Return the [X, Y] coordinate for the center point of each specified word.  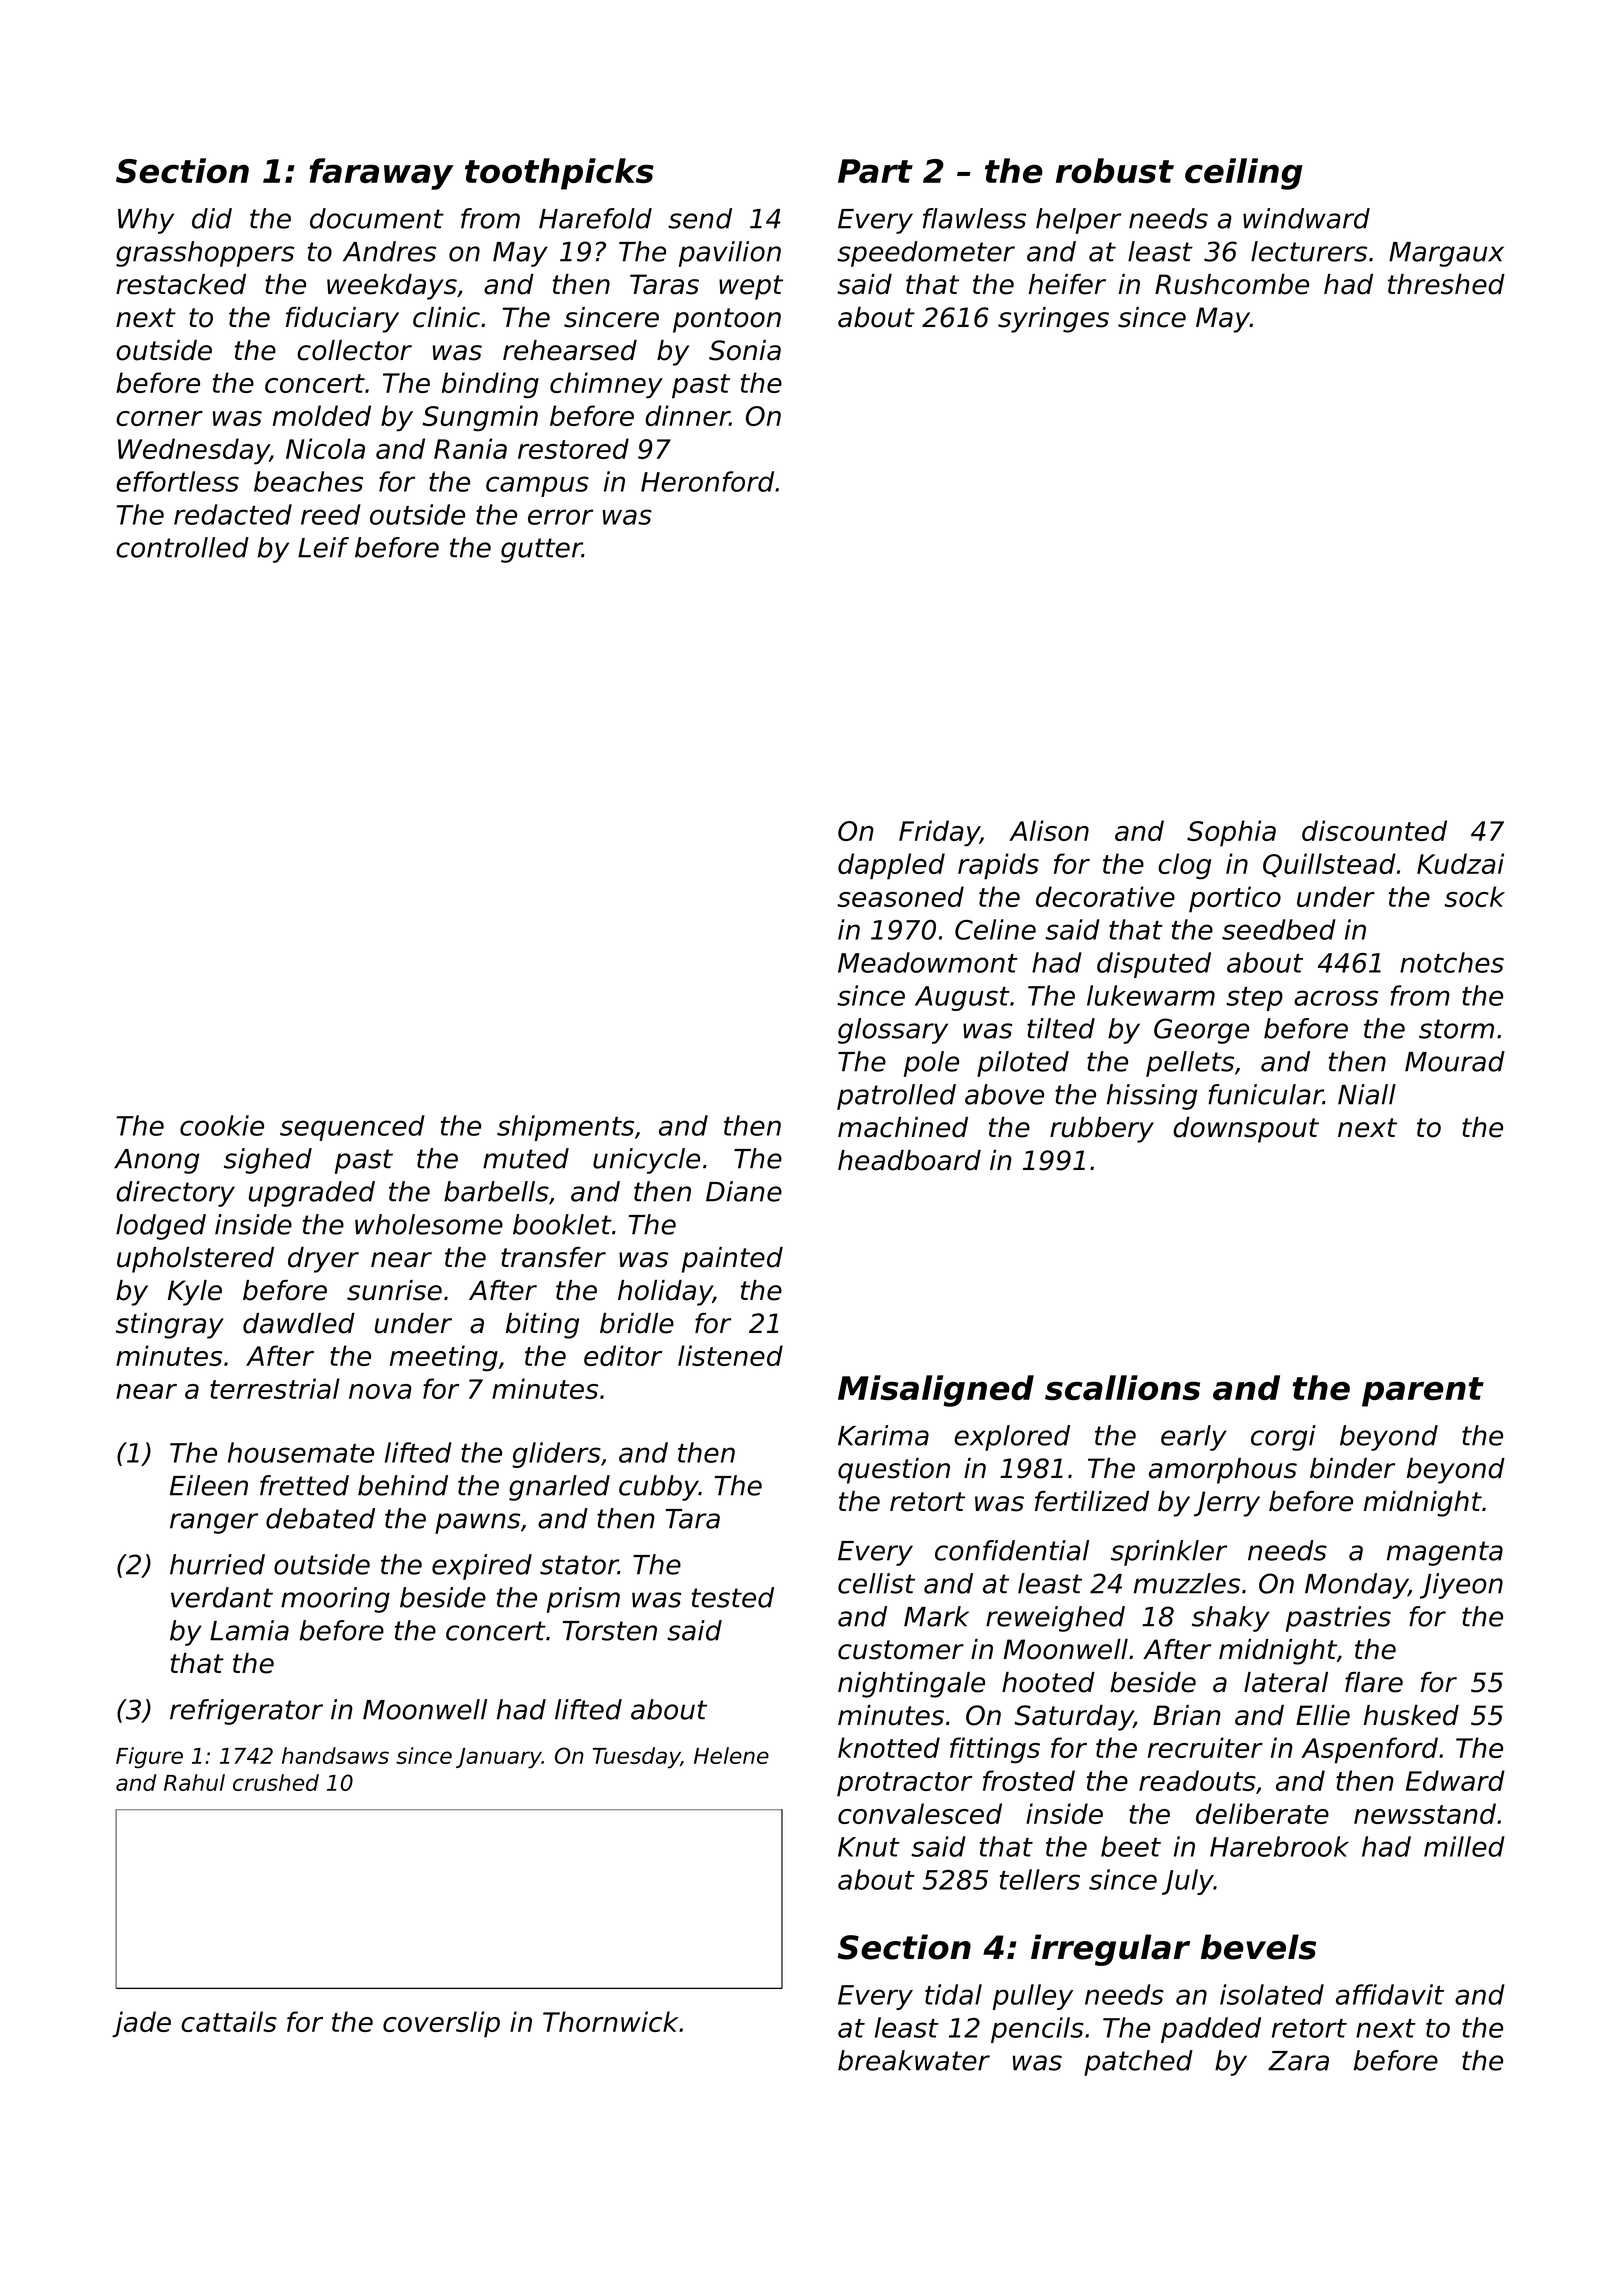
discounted [1374, 830]
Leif [323, 547]
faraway [381, 174]
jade [141, 2024]
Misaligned [936, 1391]
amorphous [1223, 1471]
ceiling [1244, 174]
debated [320, 1518]
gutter [541, 550]
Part [875, 171]
